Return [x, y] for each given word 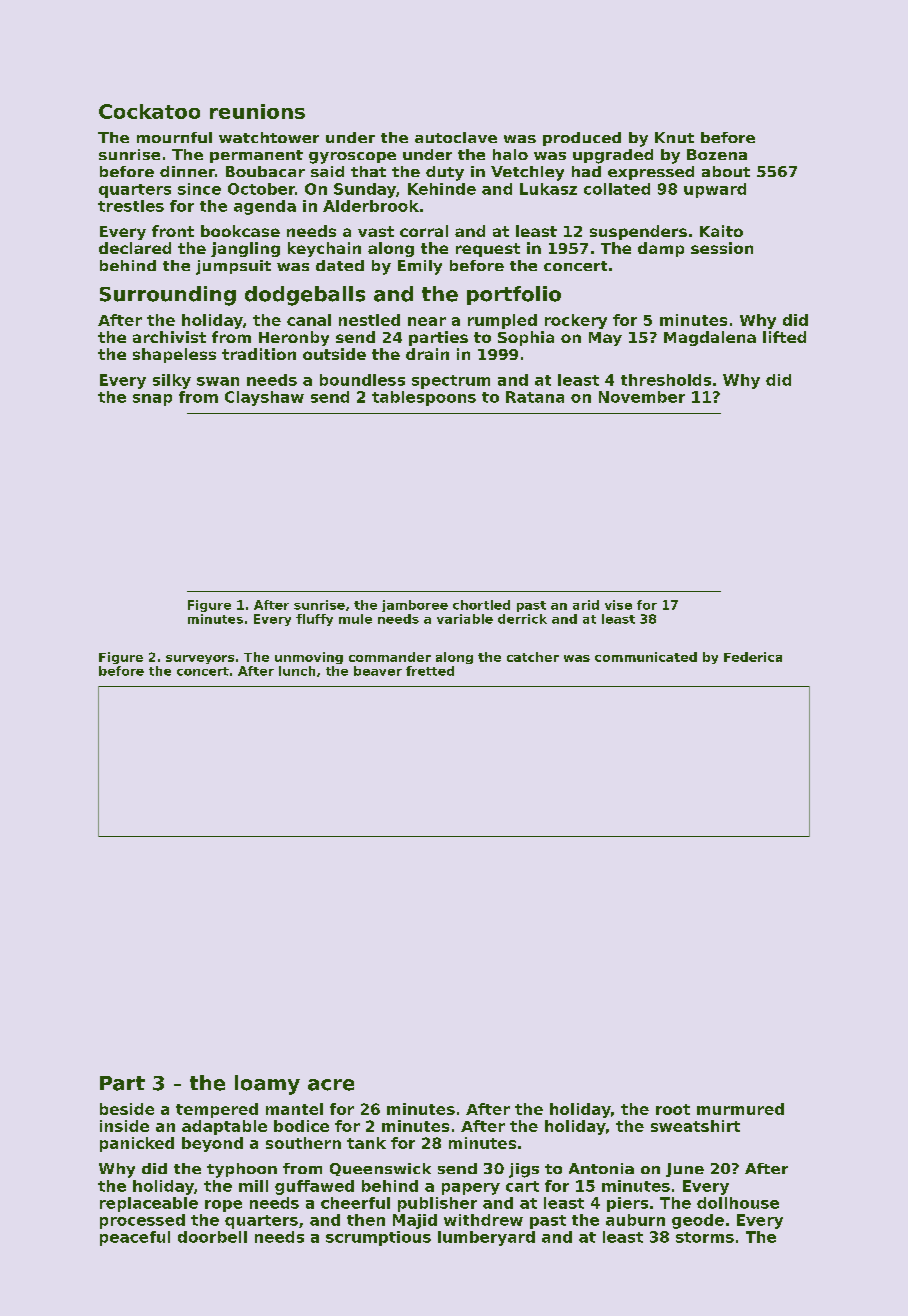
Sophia [526, 338]
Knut [674, 137]
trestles [131, 206]
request [488, 250]
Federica [753, 657]
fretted [430, 671]
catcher [533, 657]
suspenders [638, 232]
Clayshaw [264, 398]
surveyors [200, 659]
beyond [212, 1144]
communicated [646, 657]
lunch [297, 671]
